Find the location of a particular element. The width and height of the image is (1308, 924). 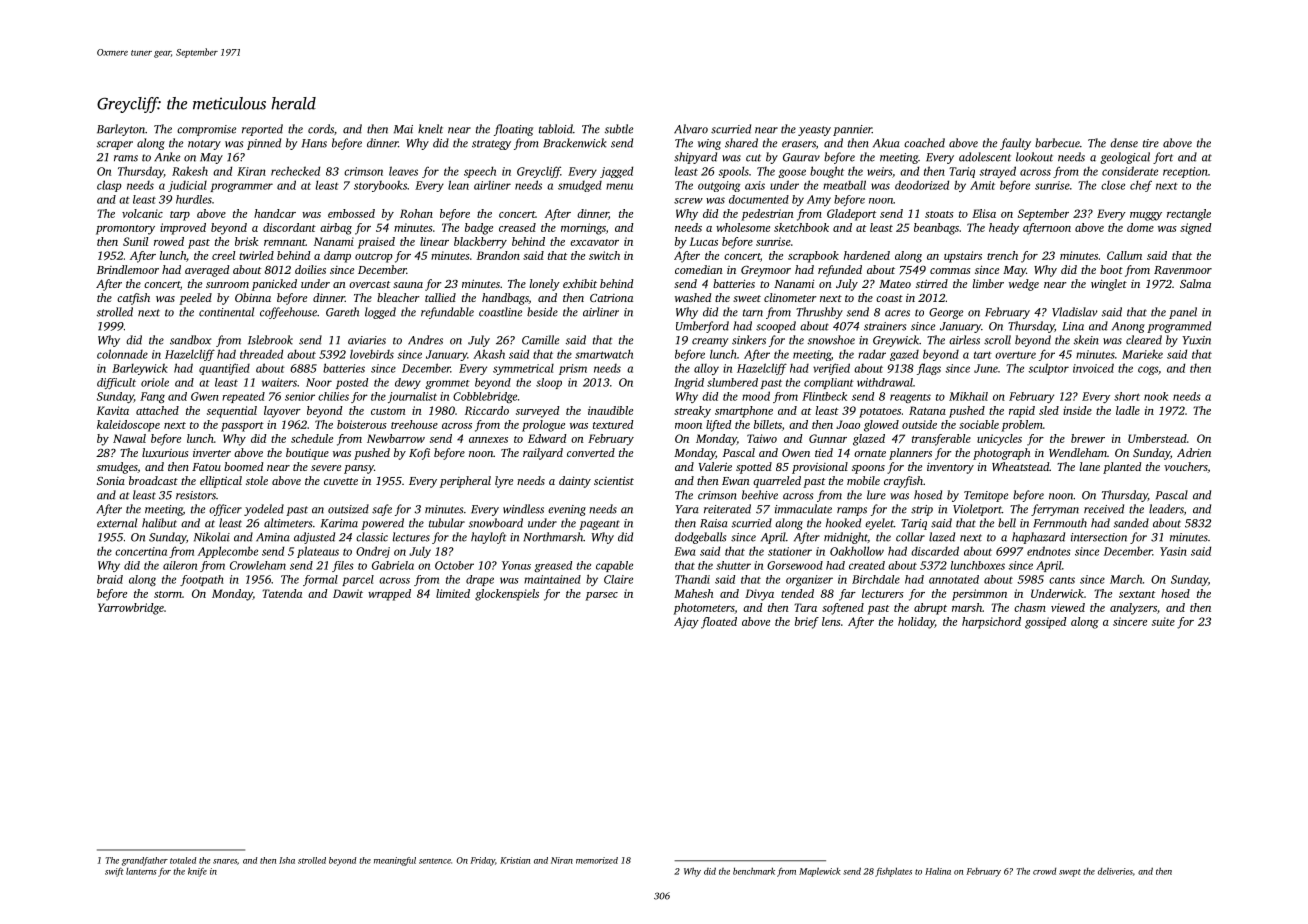

Nawal is located at coordinates (129, 438).
